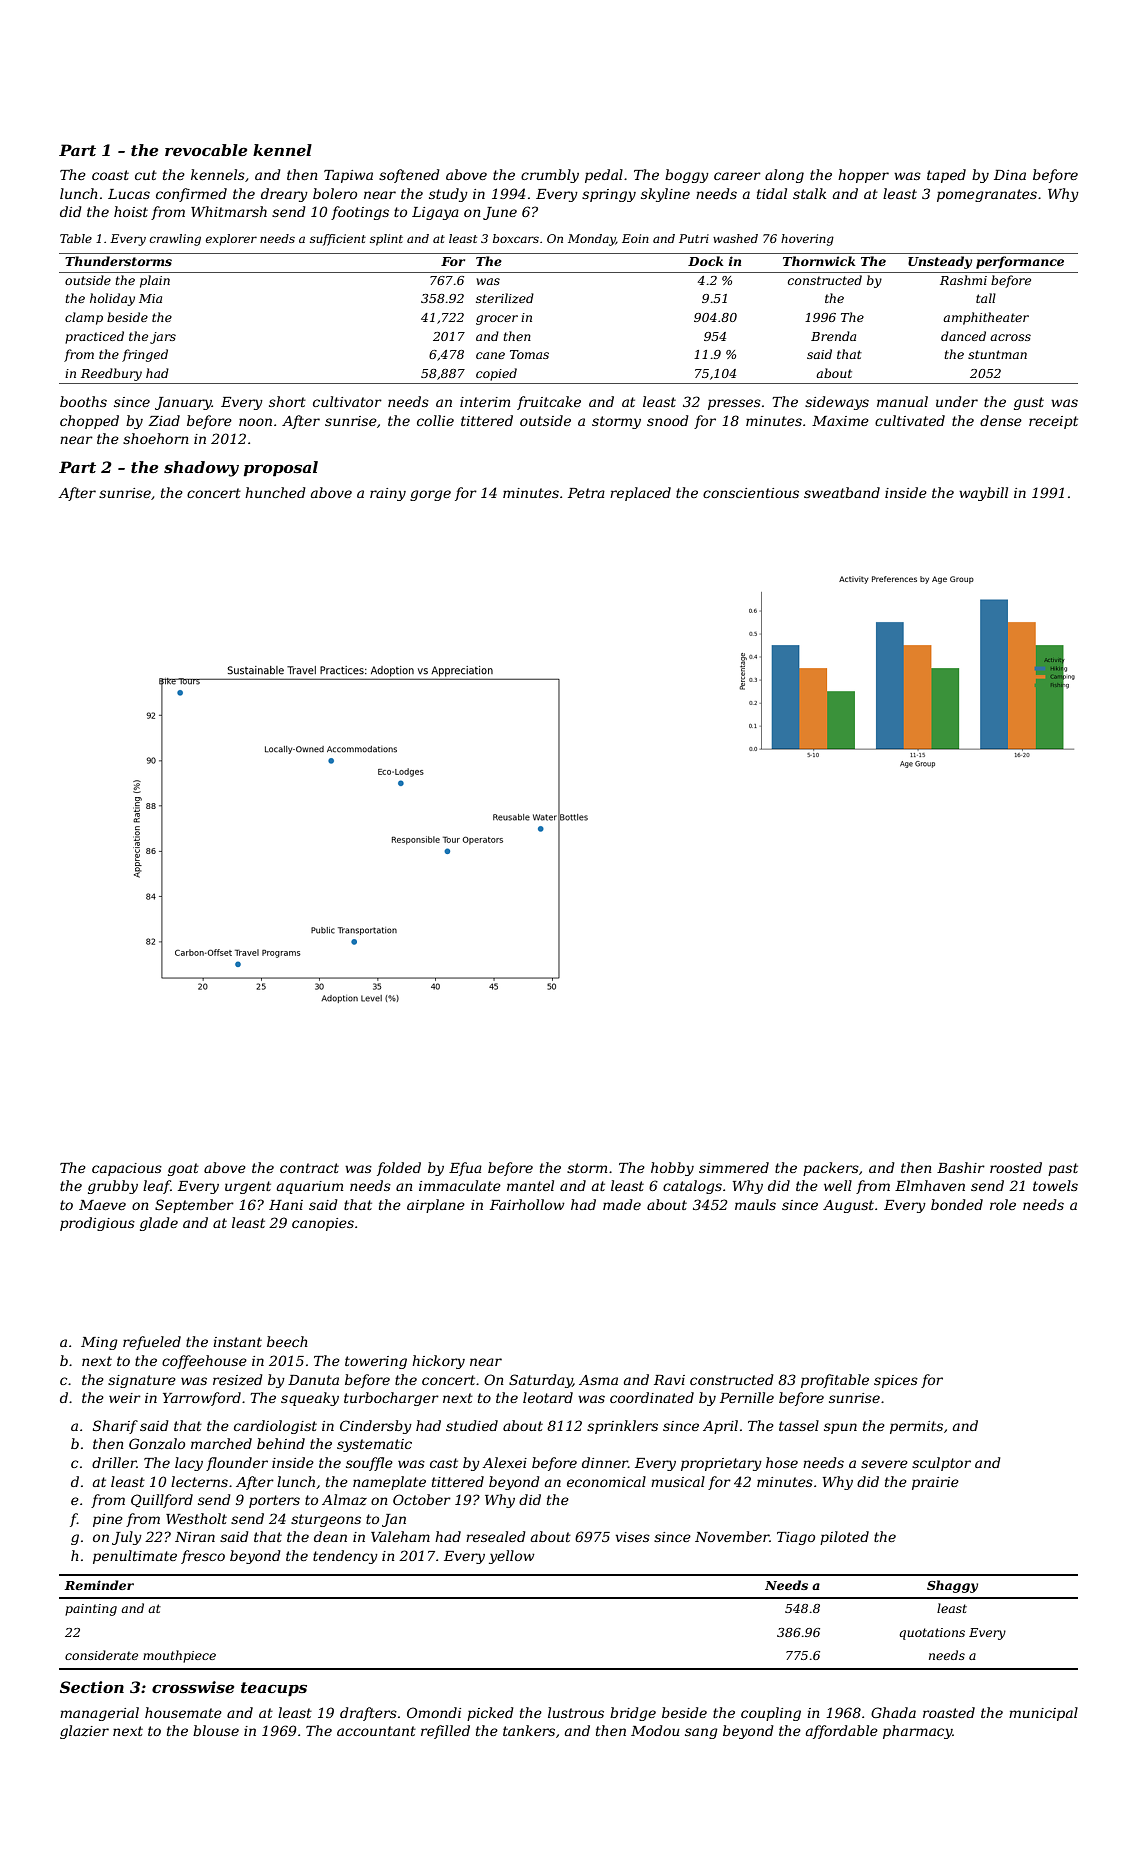  I want to click on hobby, so click(672, 1169).
